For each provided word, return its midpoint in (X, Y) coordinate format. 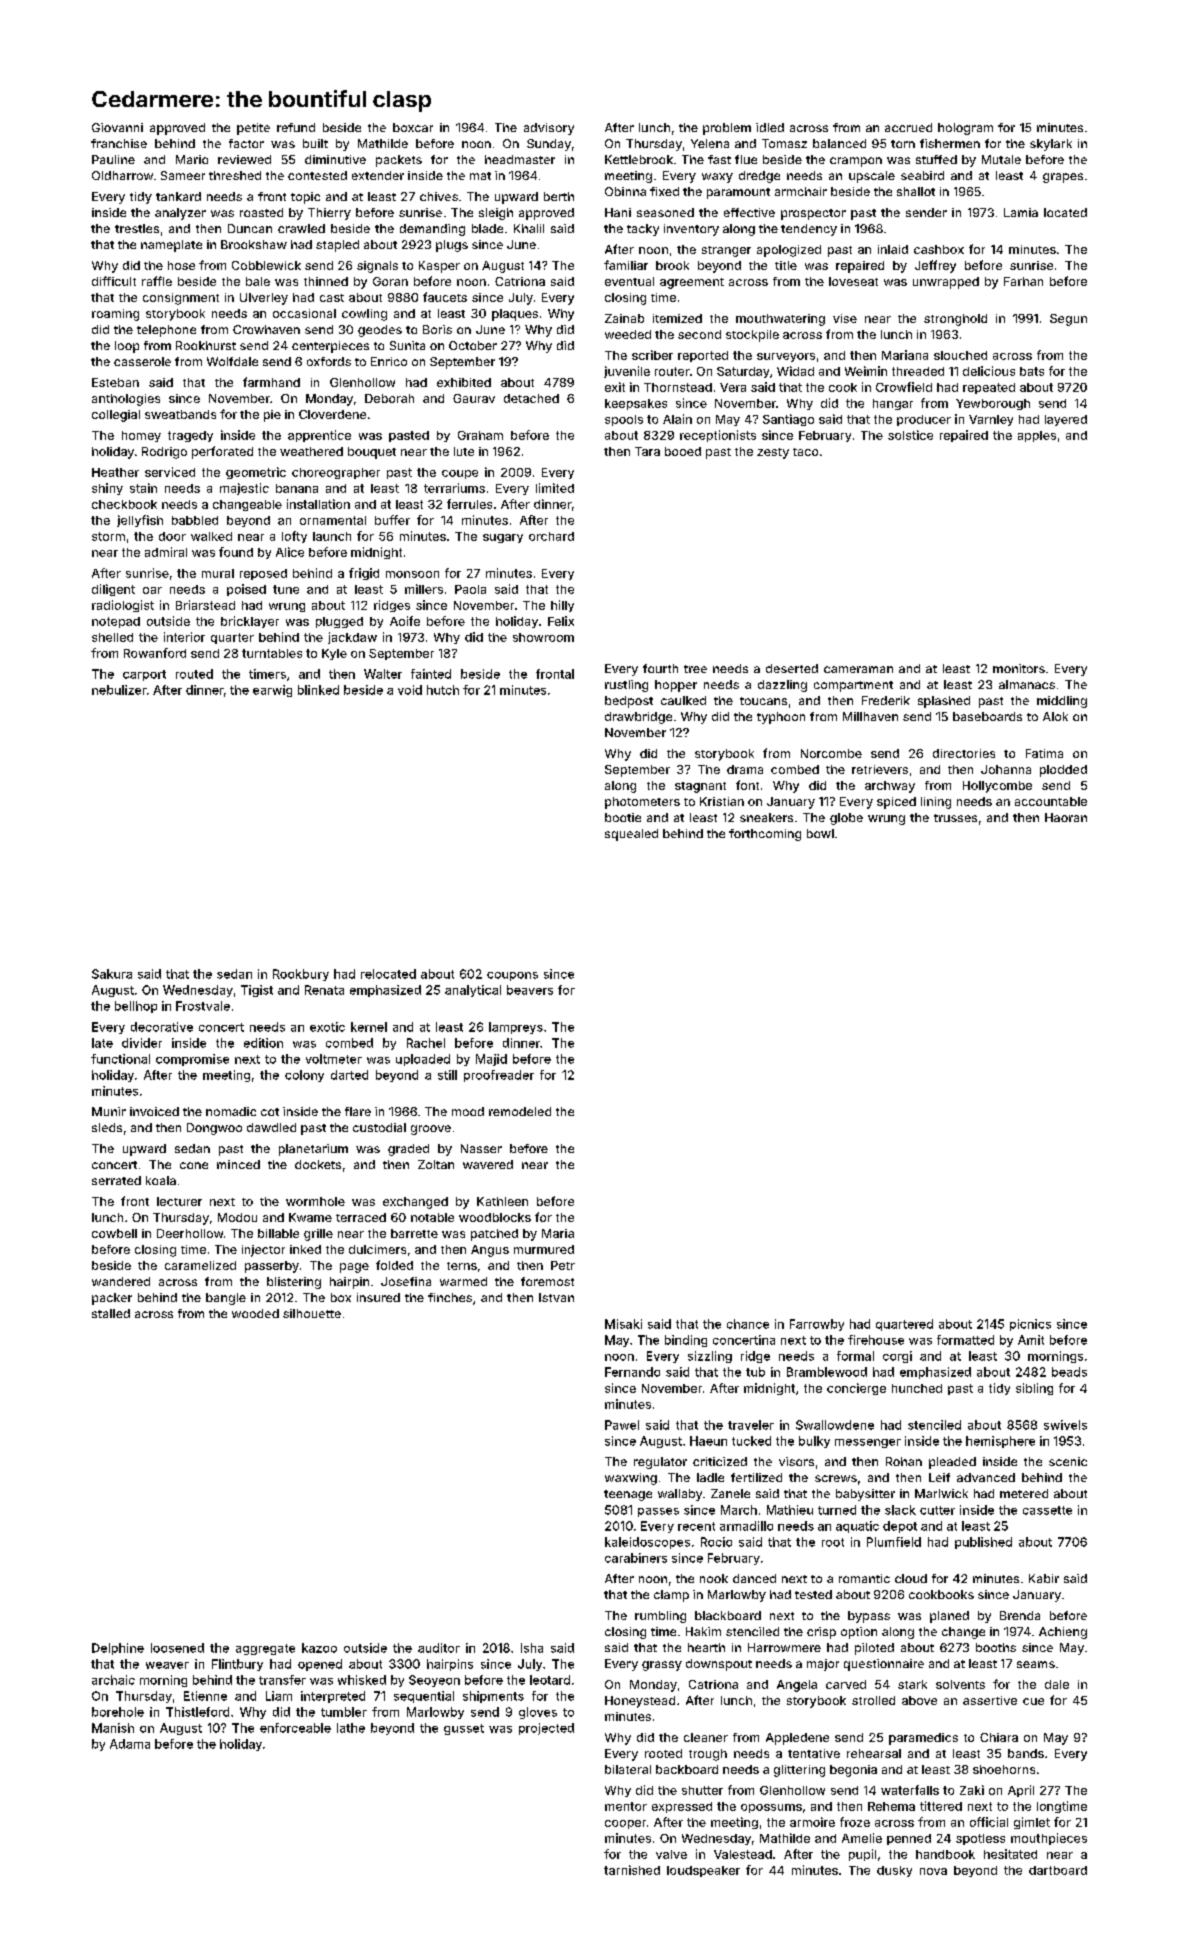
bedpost (629, 702)
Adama (130, 1744)
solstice (910, 435)
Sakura (112, 974)
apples (1037, 436)
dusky (894, 1871)
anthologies (126, 400)
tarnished (632, 1870)
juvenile (627, 372)
